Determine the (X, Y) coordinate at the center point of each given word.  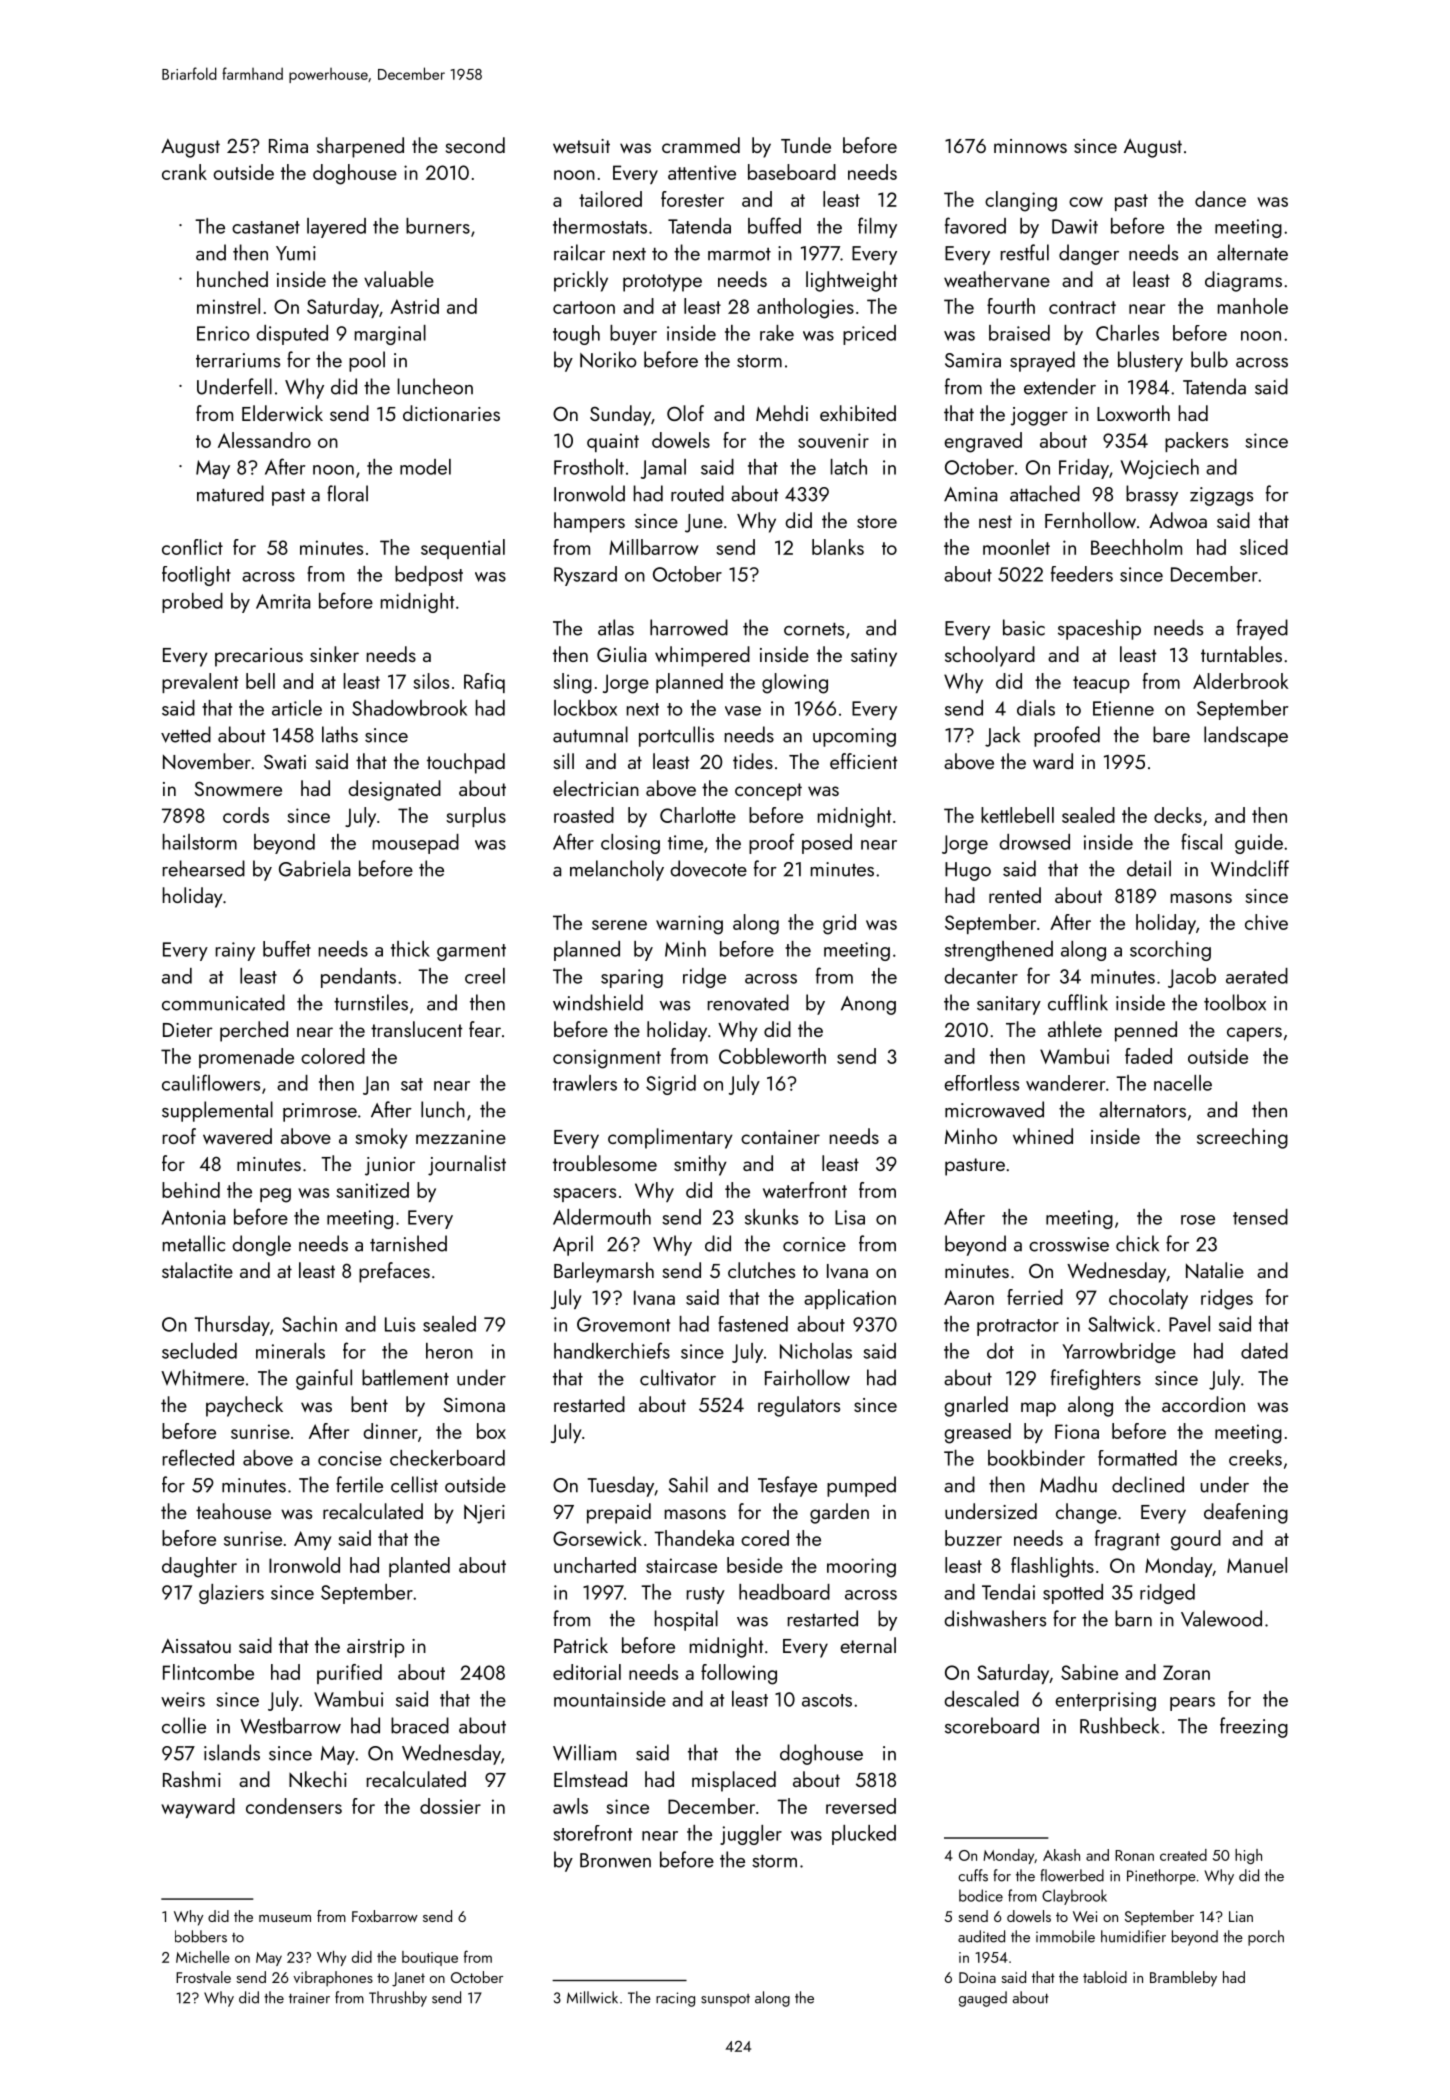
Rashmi (192, 1779)
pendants (358, 978)
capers (1254, 1034)
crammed (701, 145)
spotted (1073, 1594)
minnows (1030, 146)
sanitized (372, 1190)
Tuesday (620, 1486)
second (475, 145)
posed (827, 844)
